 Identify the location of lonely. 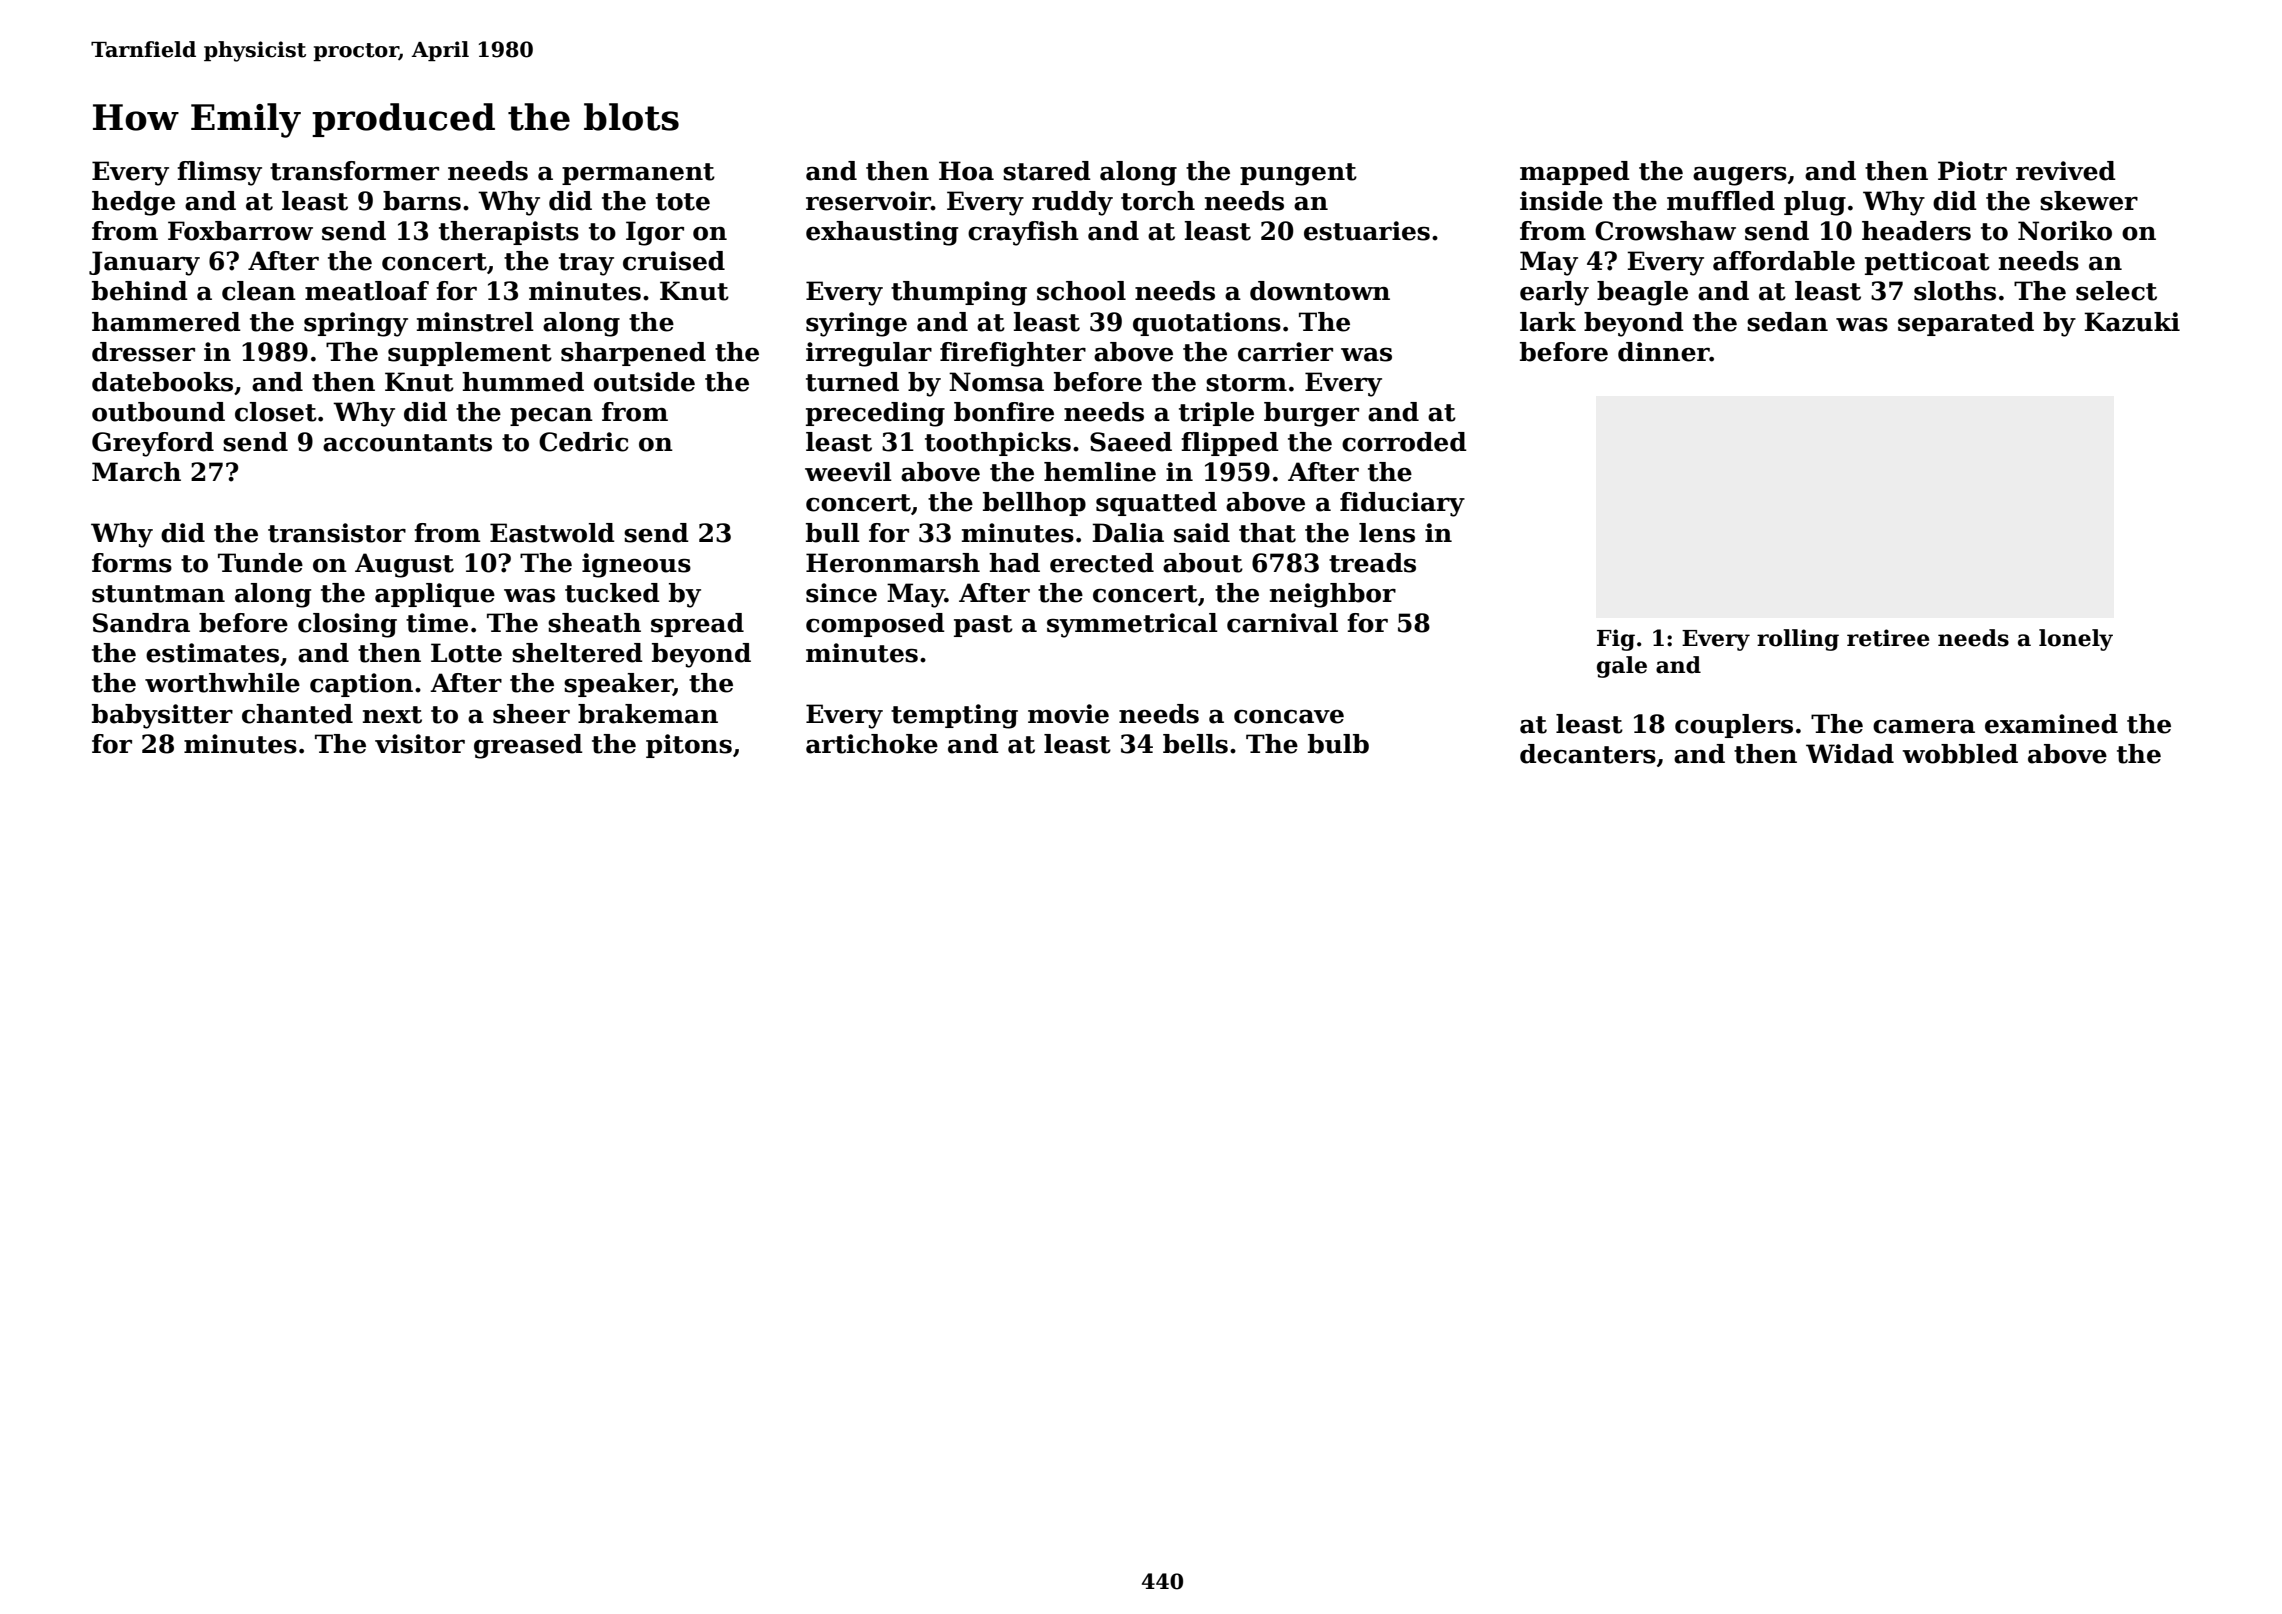
(2076, 640).
